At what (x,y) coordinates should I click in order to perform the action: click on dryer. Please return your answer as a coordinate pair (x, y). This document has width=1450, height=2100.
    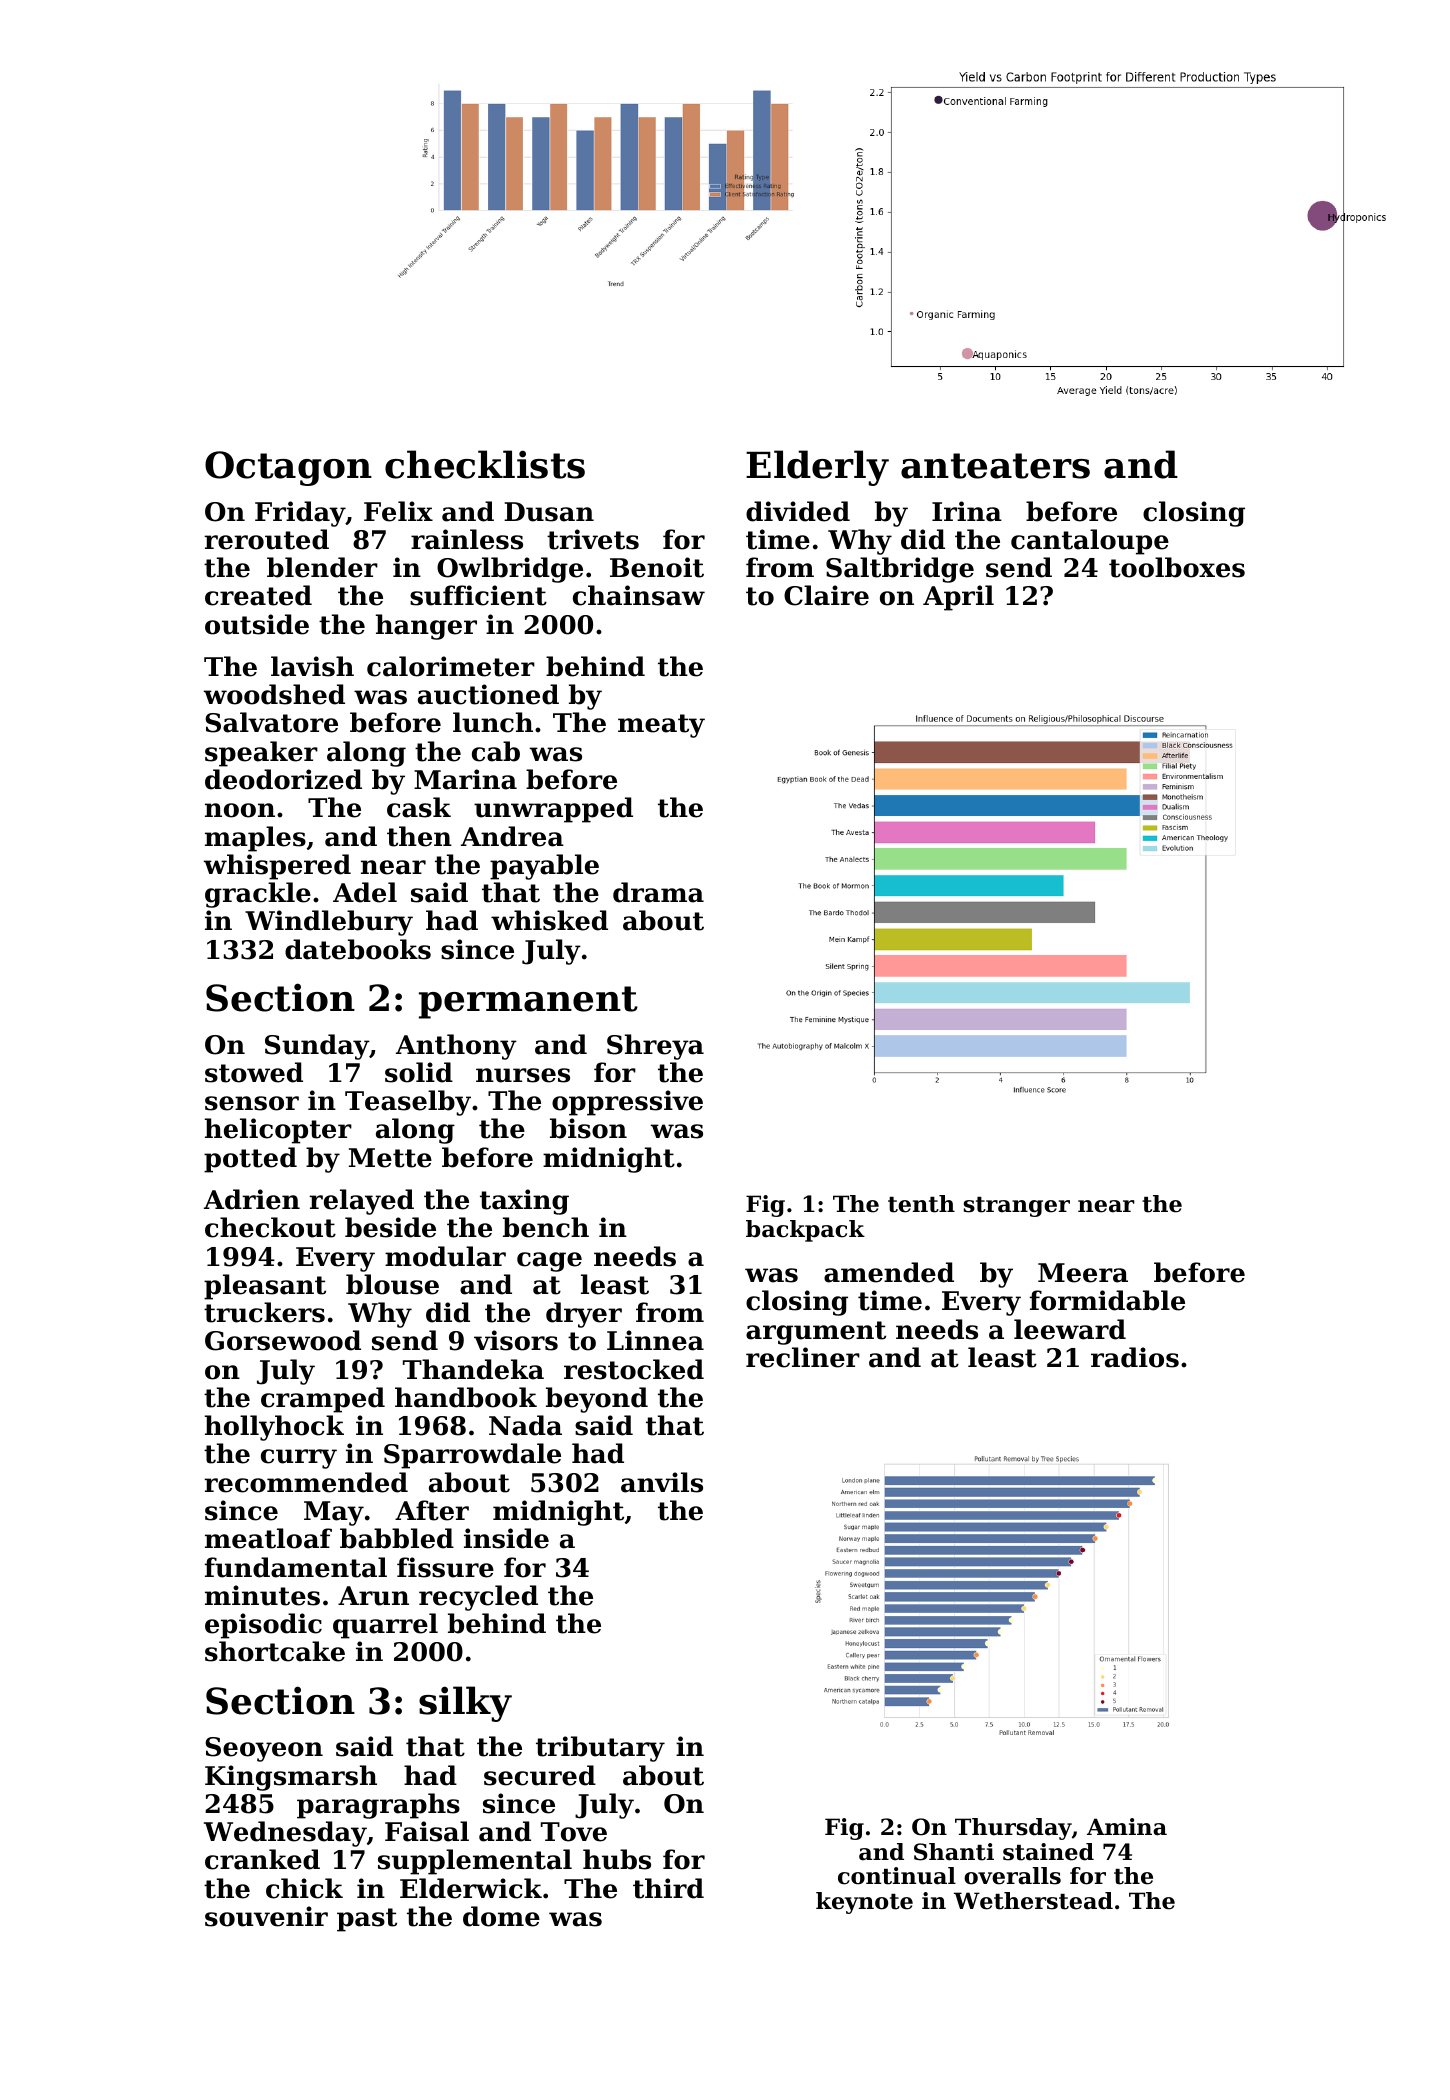
    Looking at the image, I should click on (584, 1315).
